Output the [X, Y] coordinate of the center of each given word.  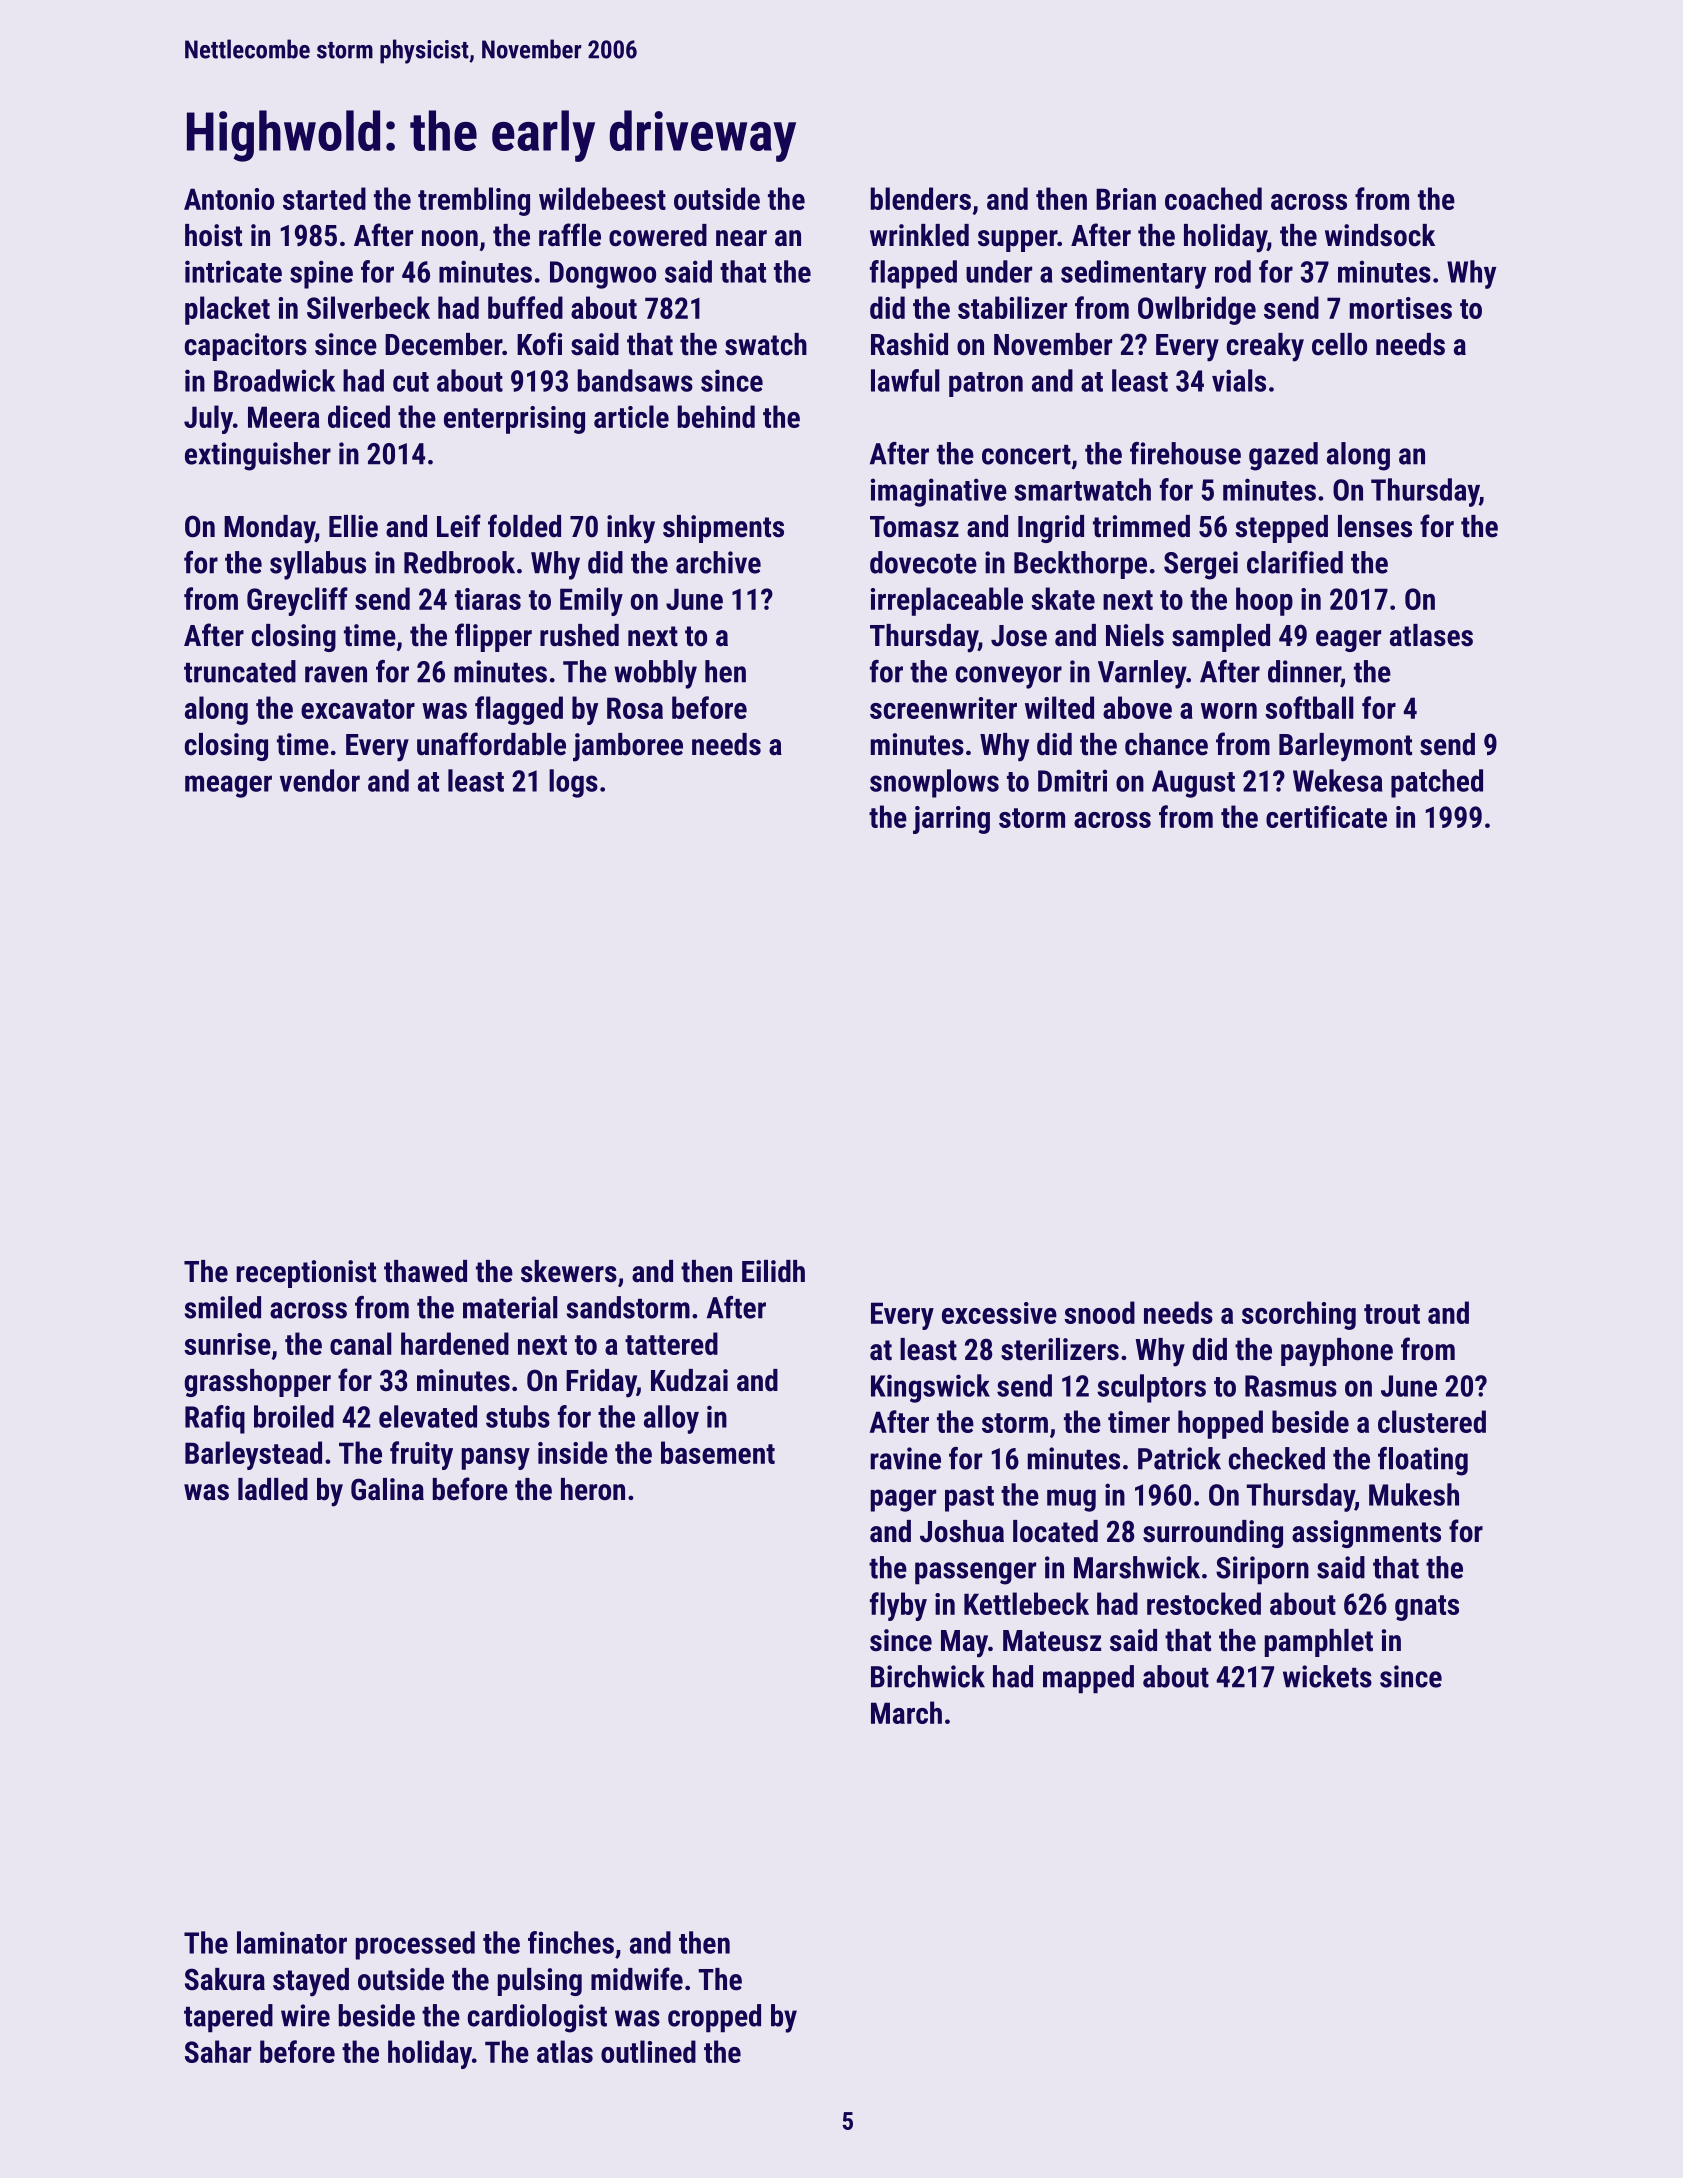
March [906, 1712]
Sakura [225, 1979]
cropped [714, 2018]
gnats [1427, 1608]
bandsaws [635, 380]
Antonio [229, 199]
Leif [459, 526]
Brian [1126, 199]
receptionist [306, 1274]
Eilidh [773, 1271]
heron [593, 1489]
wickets [1327, 1676]
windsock [1380, 235]
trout [1392, 1314]
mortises [1401, 308]
